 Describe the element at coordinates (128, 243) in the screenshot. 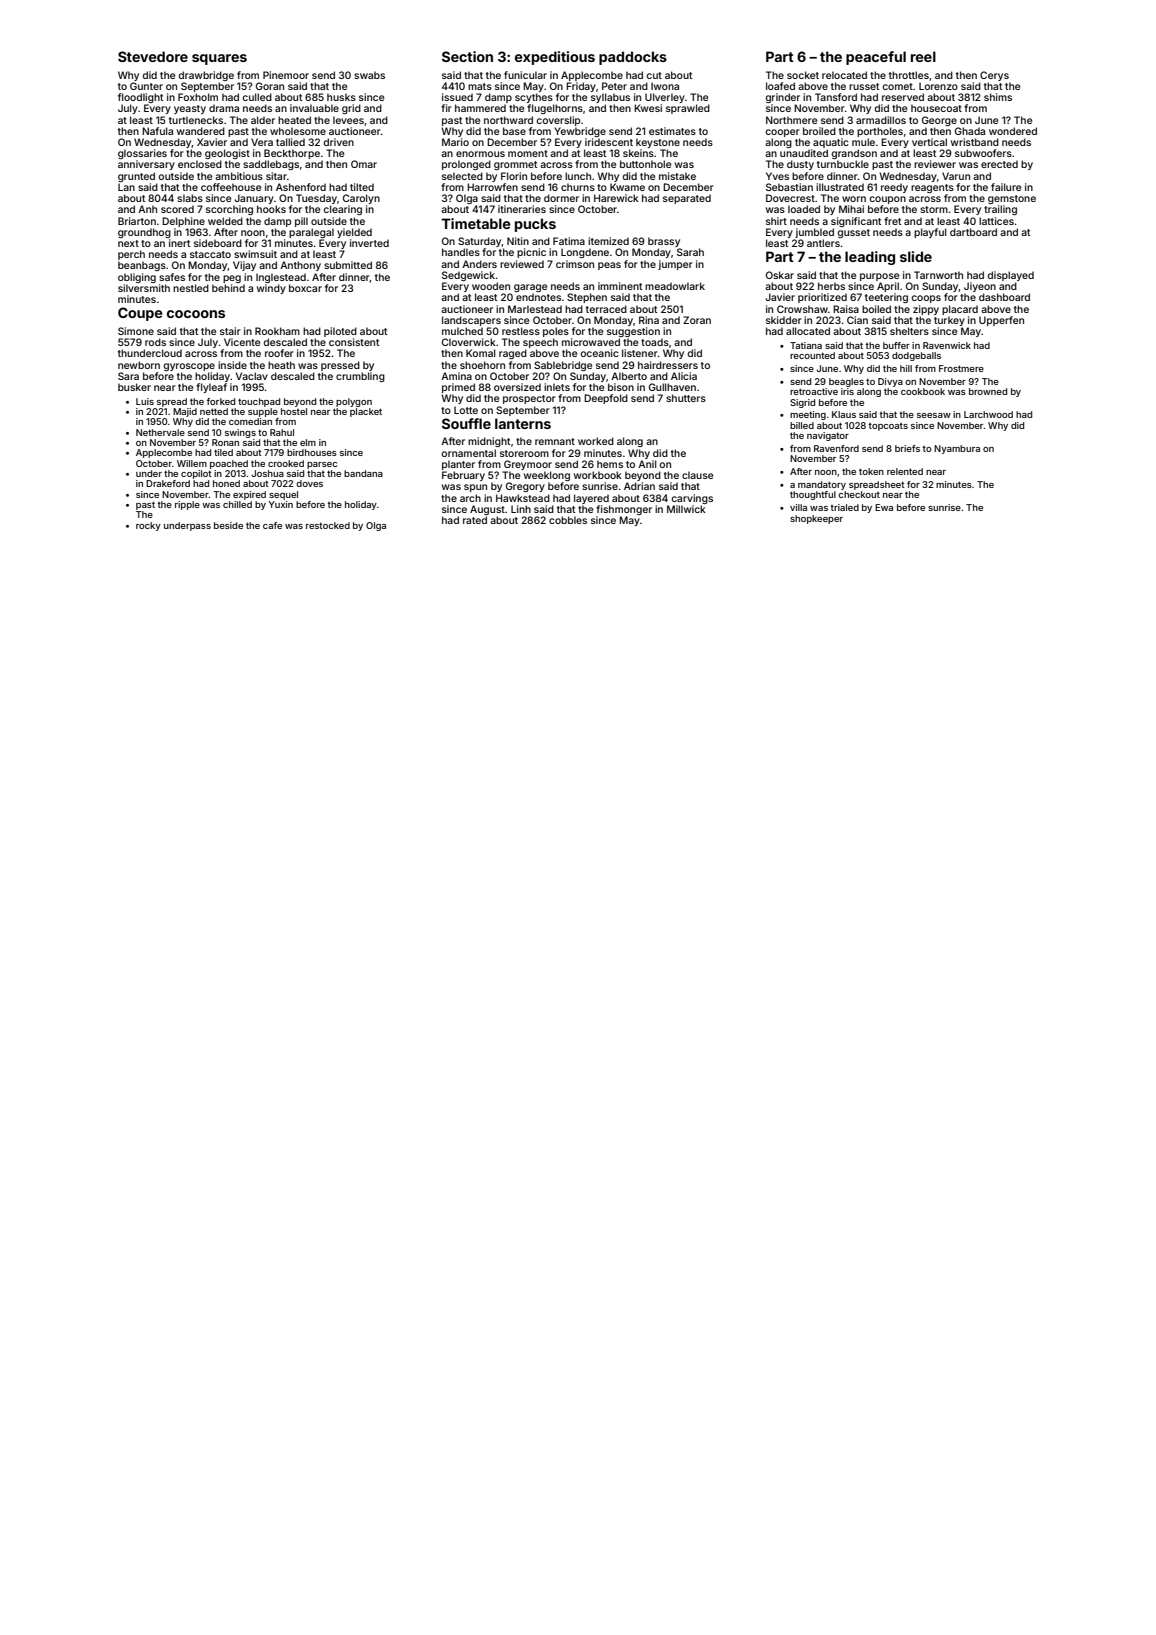

I see `next` at that location.
